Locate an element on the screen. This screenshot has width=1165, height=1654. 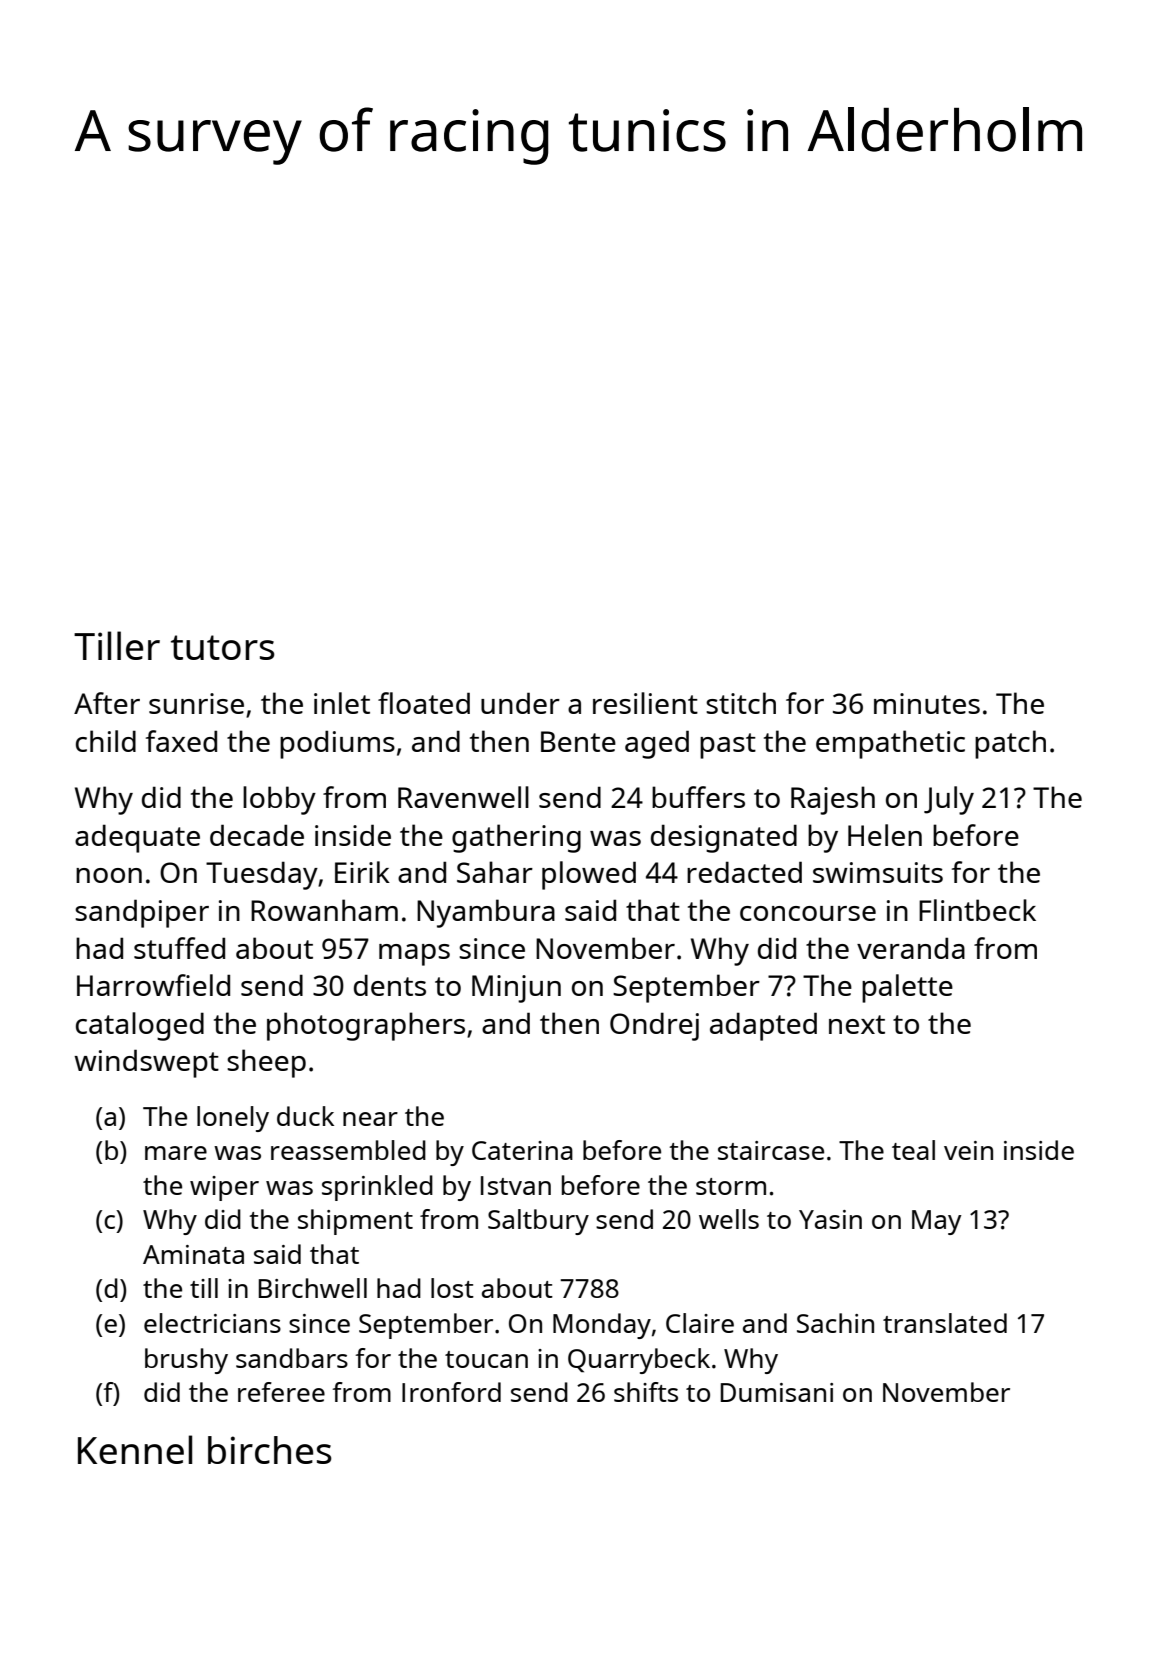
buffers is located at coordinates (698, 797).
